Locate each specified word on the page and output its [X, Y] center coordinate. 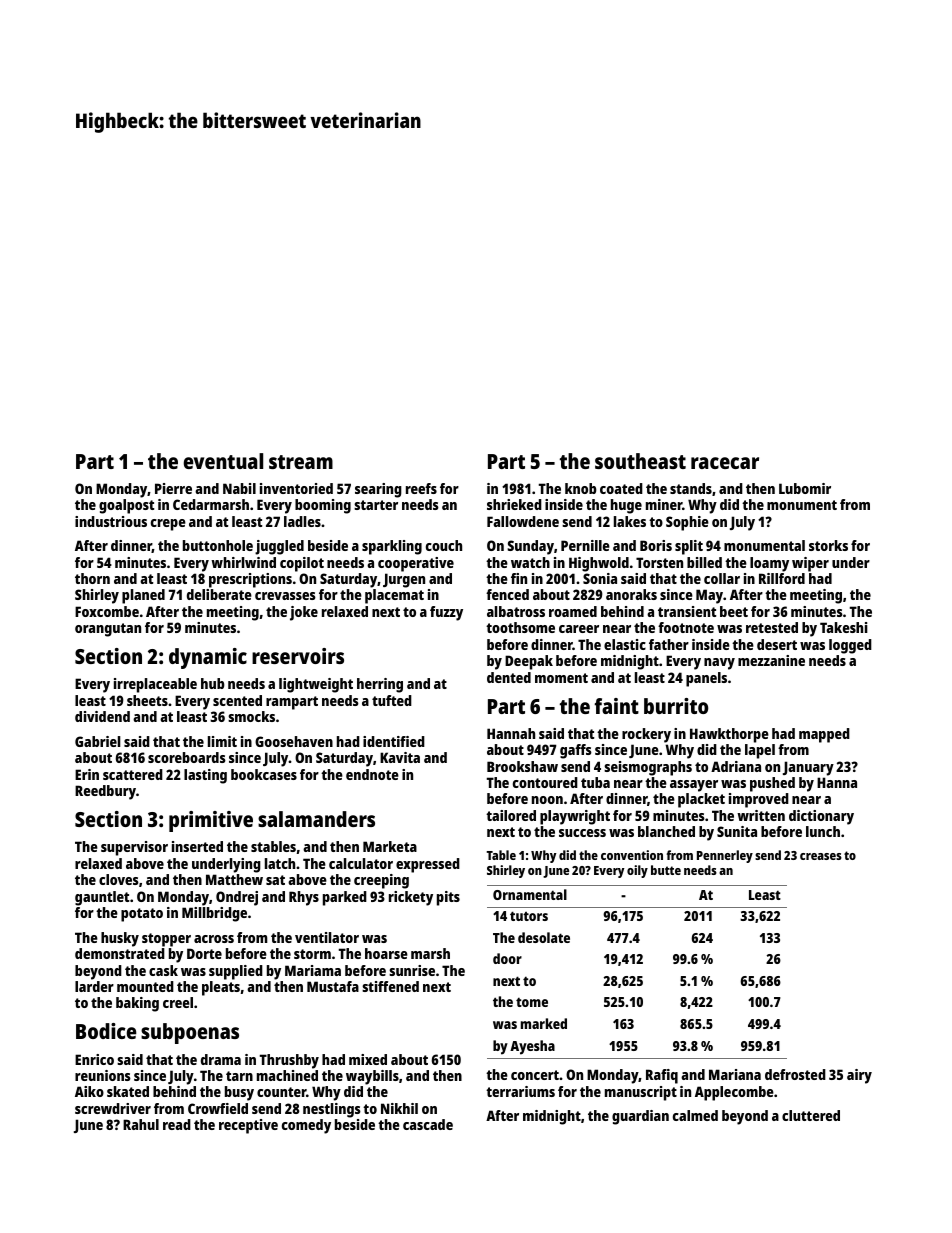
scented [237, 700]
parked [345, 898]
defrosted [795, 1074]
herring [380, 685]
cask [163, 970]
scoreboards [187, 757]
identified [394, 741]
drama [221, 1059]
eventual [223, 461]
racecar [725, 463]
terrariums [520, 1091]
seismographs [648, 768]
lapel [760, 751]
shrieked [514, 504]
